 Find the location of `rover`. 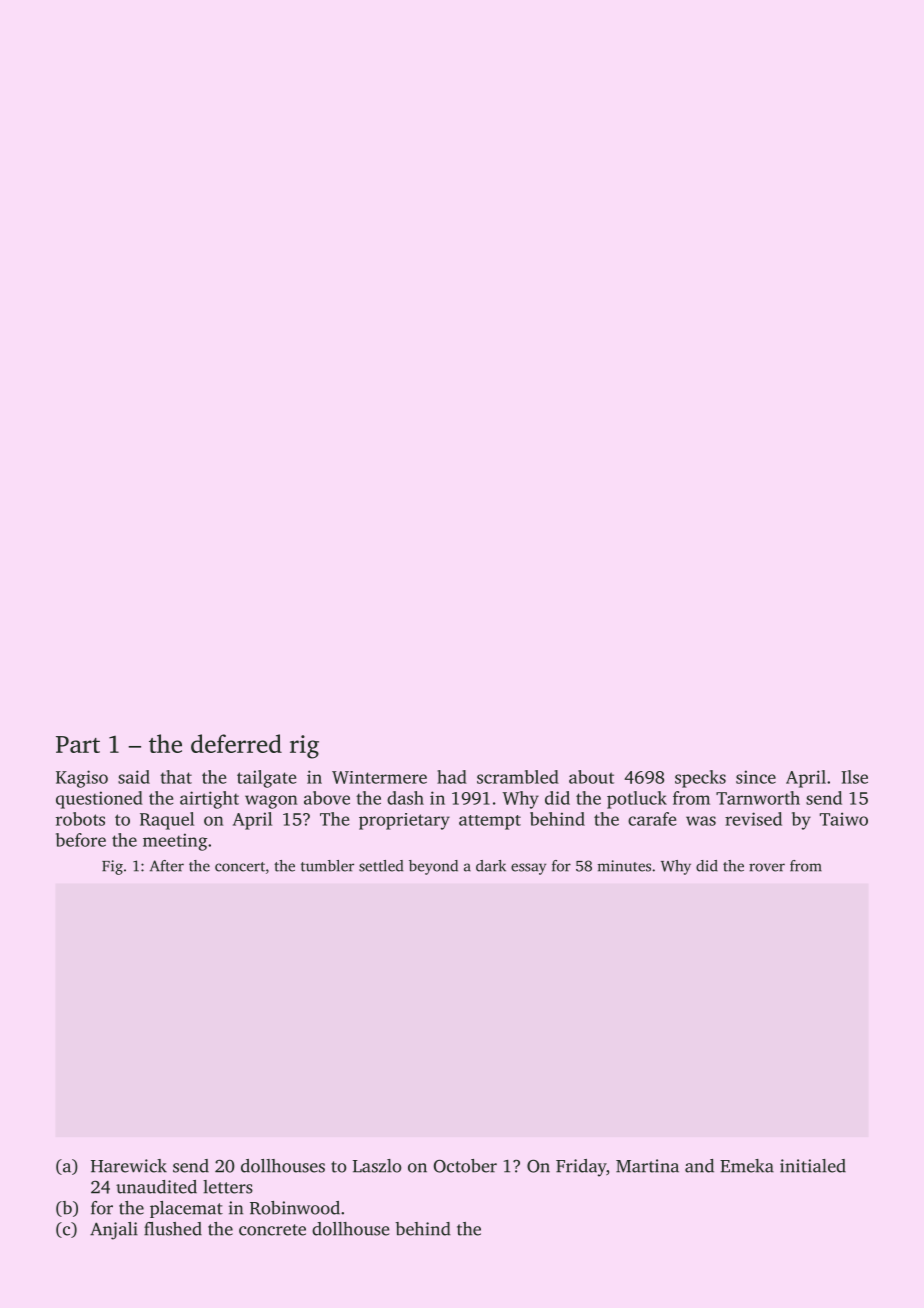

rover is located at coordinates (767, 867).
